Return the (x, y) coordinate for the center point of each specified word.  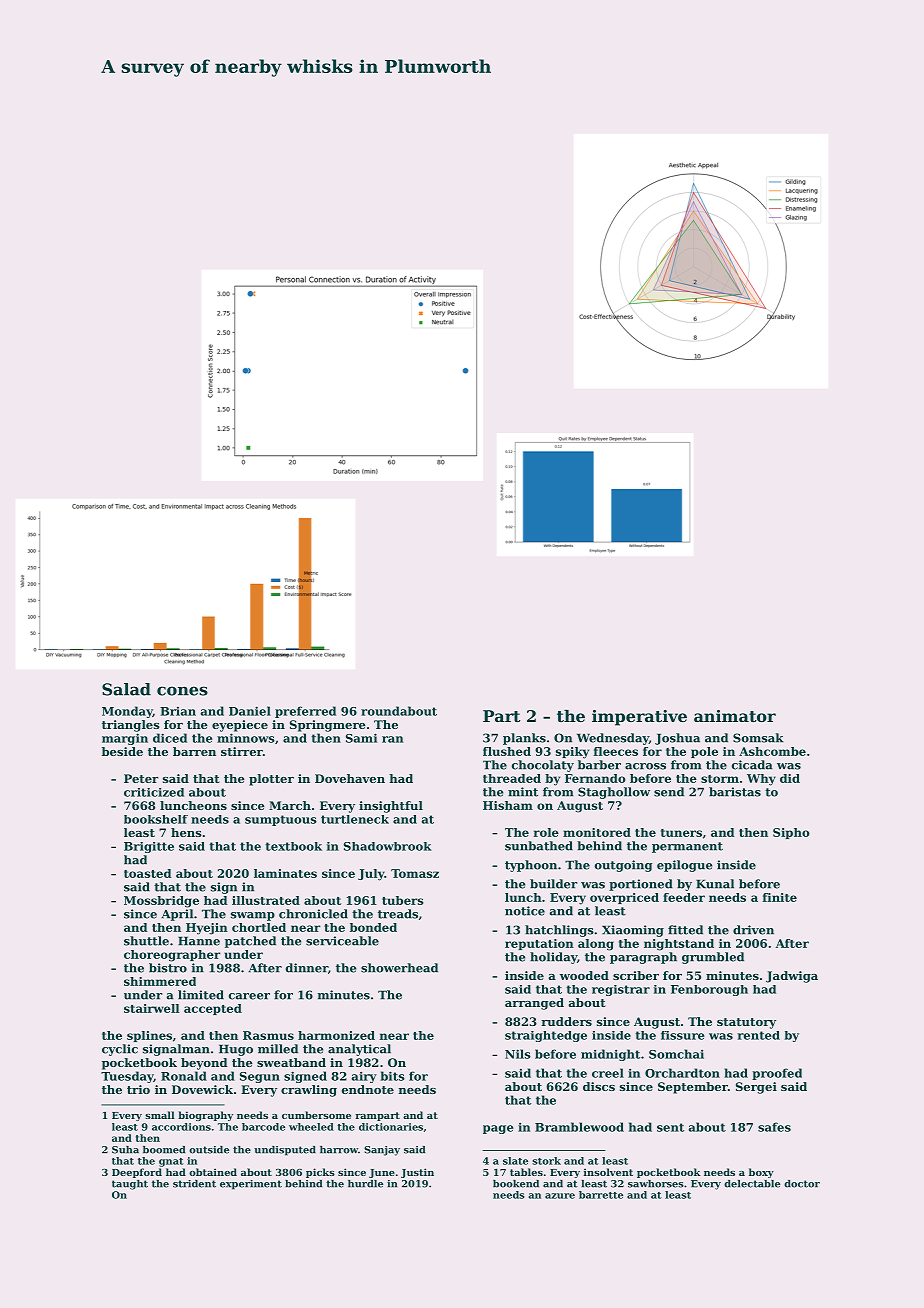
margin (125, 739)
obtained (213, 1172)
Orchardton (682, 1073)
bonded (373, 927)
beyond (204, 1064)
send (669, 792)
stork (546, 1161)
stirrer (242, 751)
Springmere (328, 726)
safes (774, 1127)
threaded (512, 778)
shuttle (146, 941)
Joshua (677, 739)
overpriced (624, 898)
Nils (518, 1054)
